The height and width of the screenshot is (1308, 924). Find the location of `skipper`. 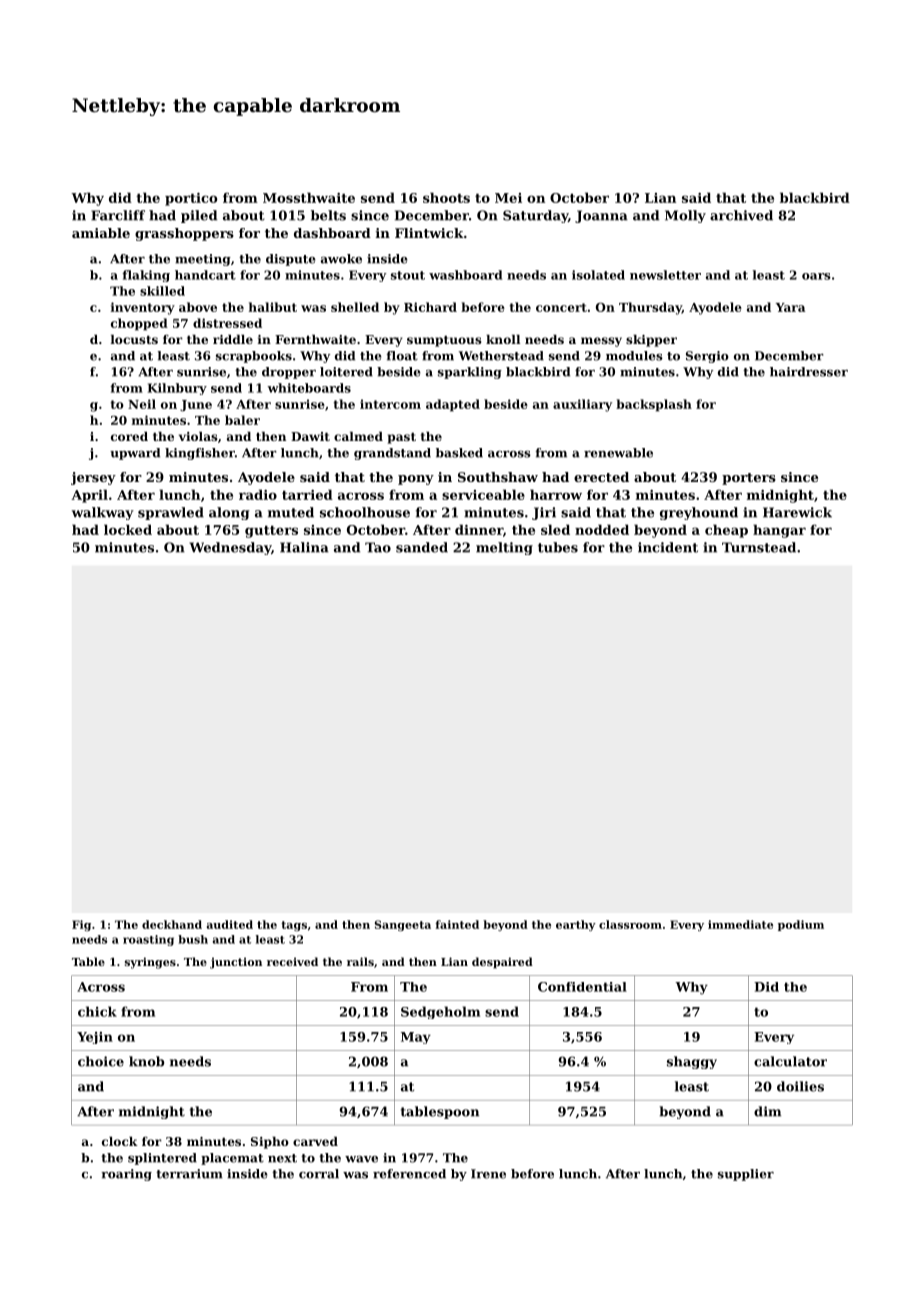

skipper is located at coordinates (651, 341).
